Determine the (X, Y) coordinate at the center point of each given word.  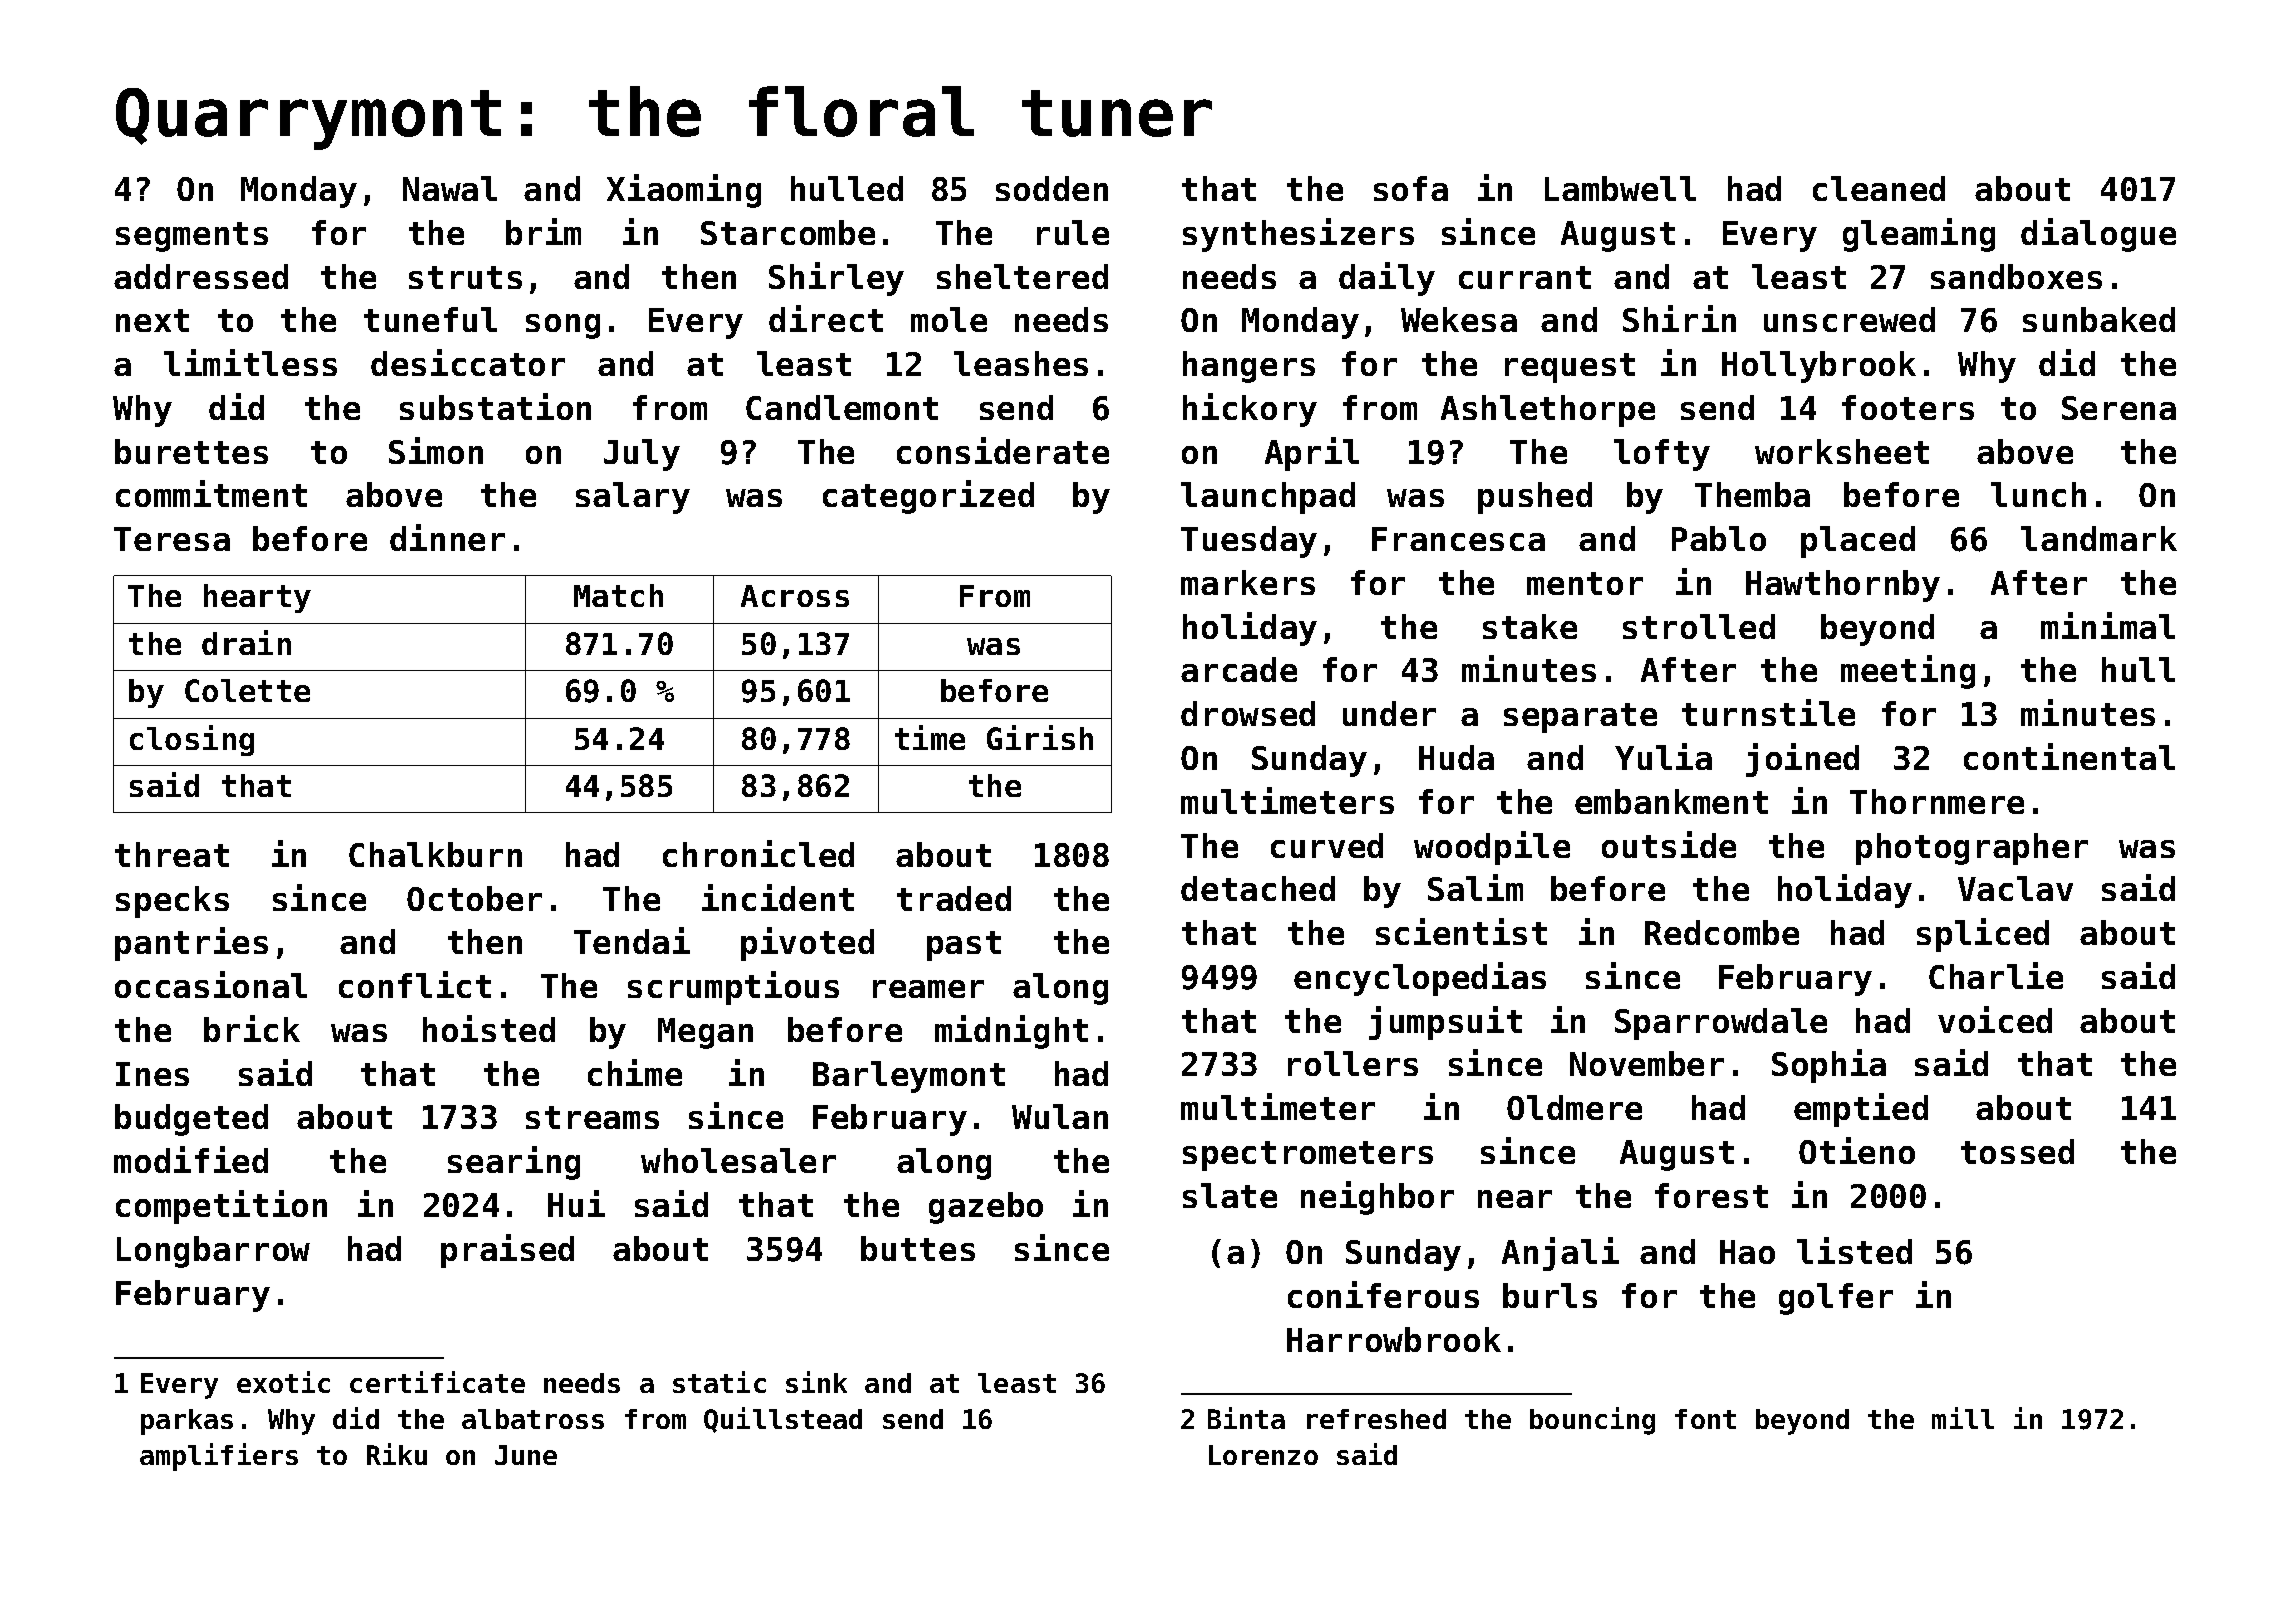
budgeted (191, 1120)
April (1312, 454)
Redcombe (1722, 932)
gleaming (1919, 235)
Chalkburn (435, 854)
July (642, 455)
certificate (437, 1382)
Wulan (1060, 1116)
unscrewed (1849, 319)
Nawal (450, 188)
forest (1711, 1195)
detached (1258, 888)
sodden (1052, 188)
